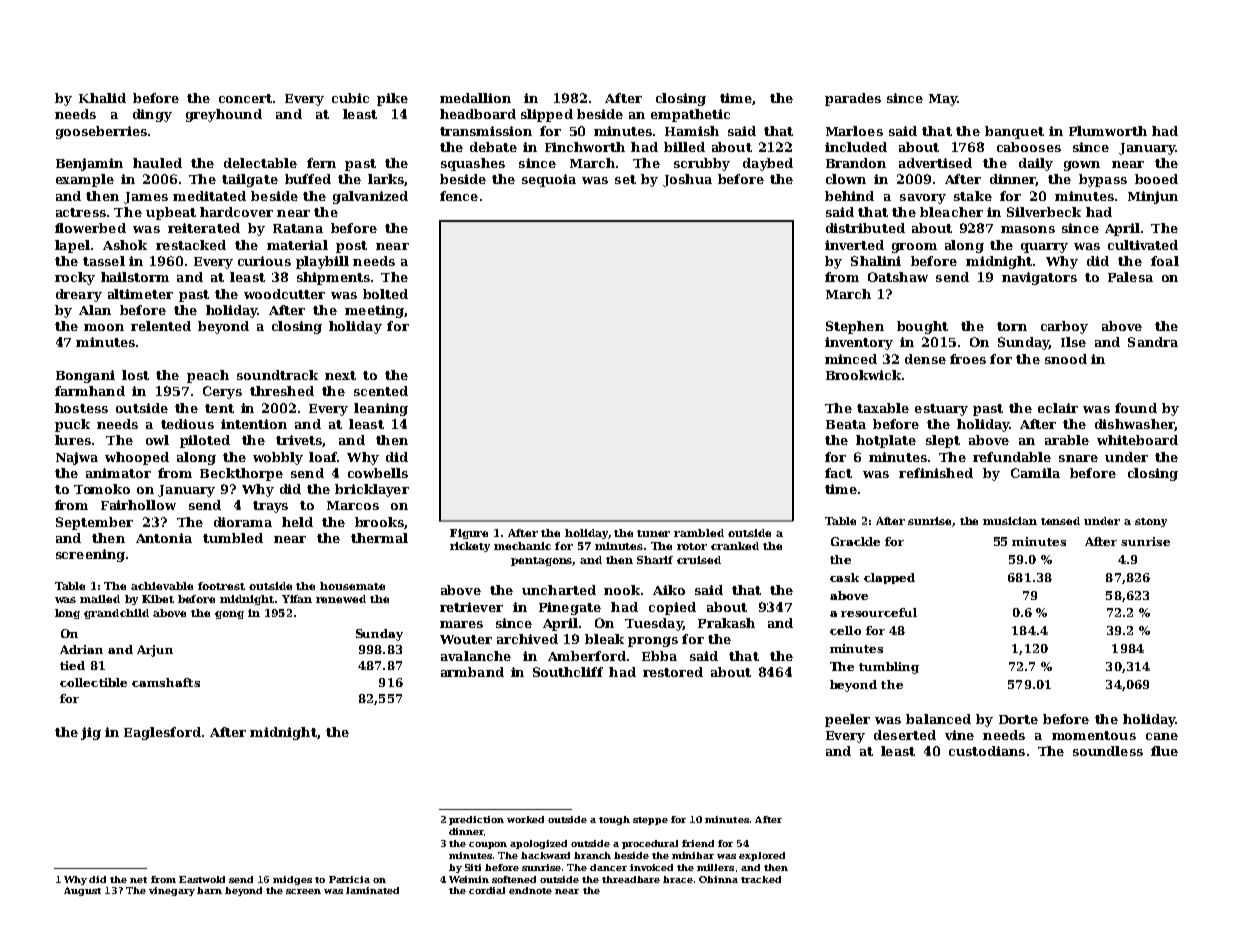  What do you see at coordinates (350, 98) in the page?
I see `cubic` at bounding box center [350, 98].
